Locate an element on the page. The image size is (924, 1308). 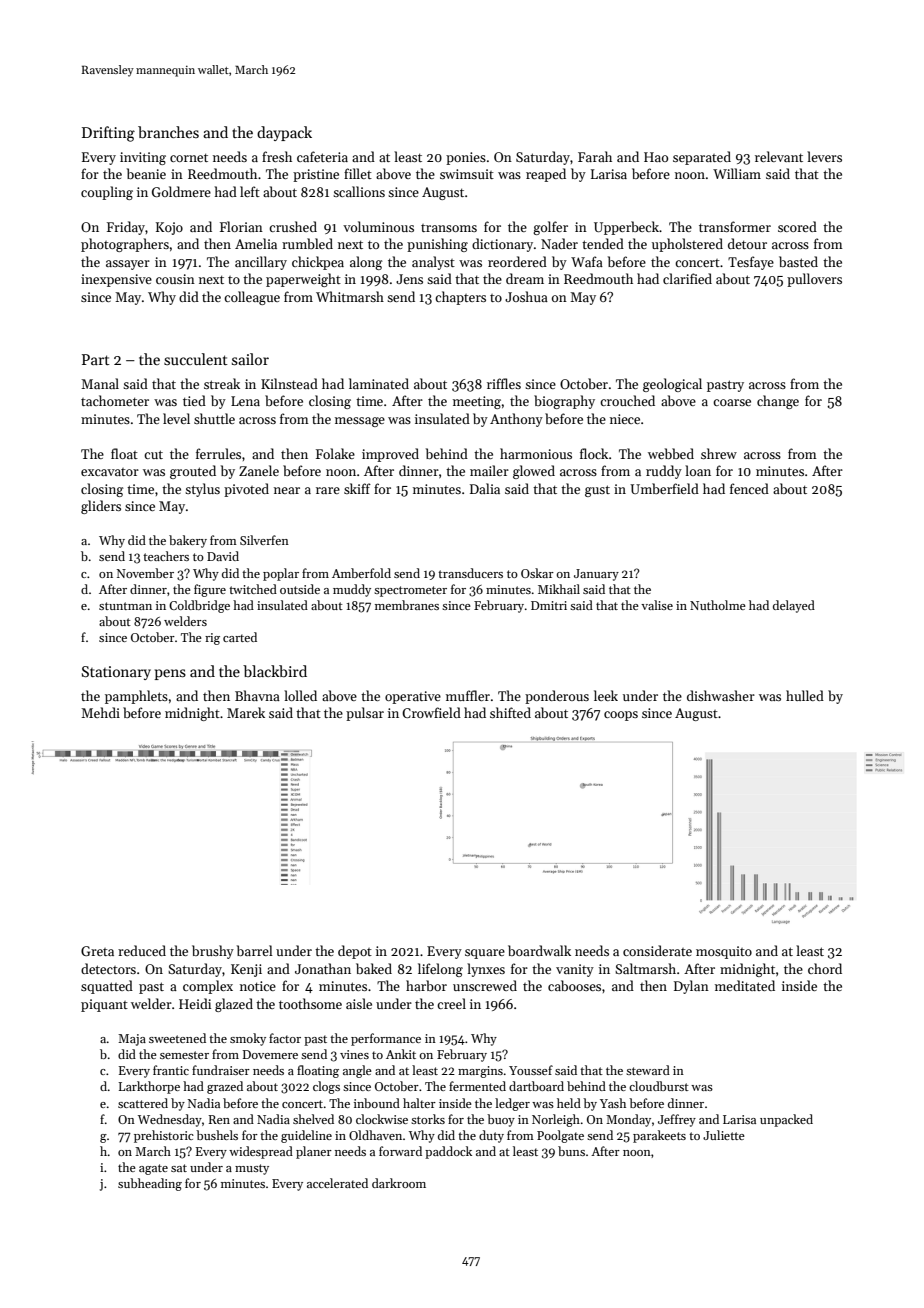
buns is located at coordinates (571, 1151).
